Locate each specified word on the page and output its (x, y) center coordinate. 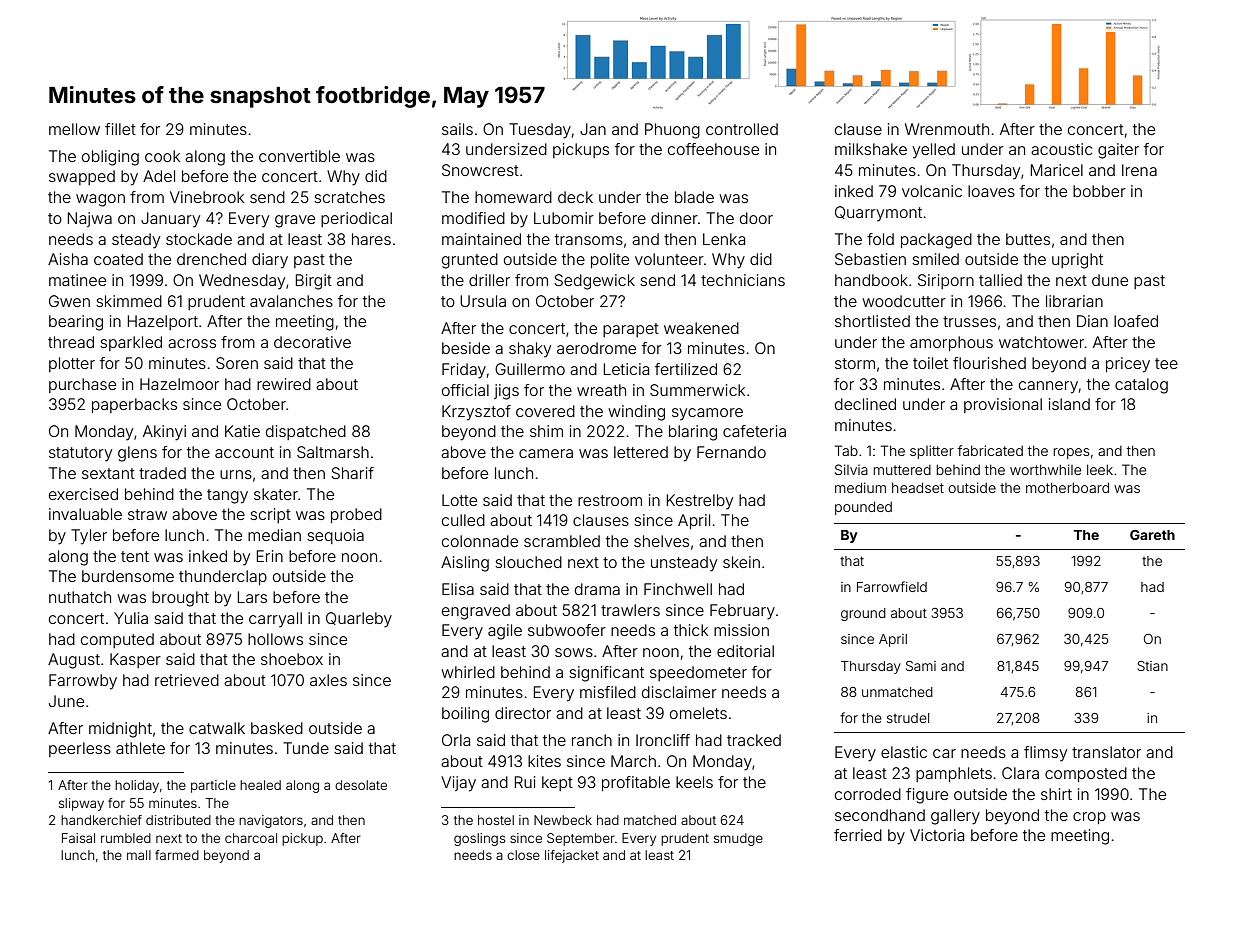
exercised (83, 494)
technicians (743, 280)
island (1069, 404)
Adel (159, 176)
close (523, 855)
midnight (120, 730)
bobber (1099, 191)
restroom (610, 500)
